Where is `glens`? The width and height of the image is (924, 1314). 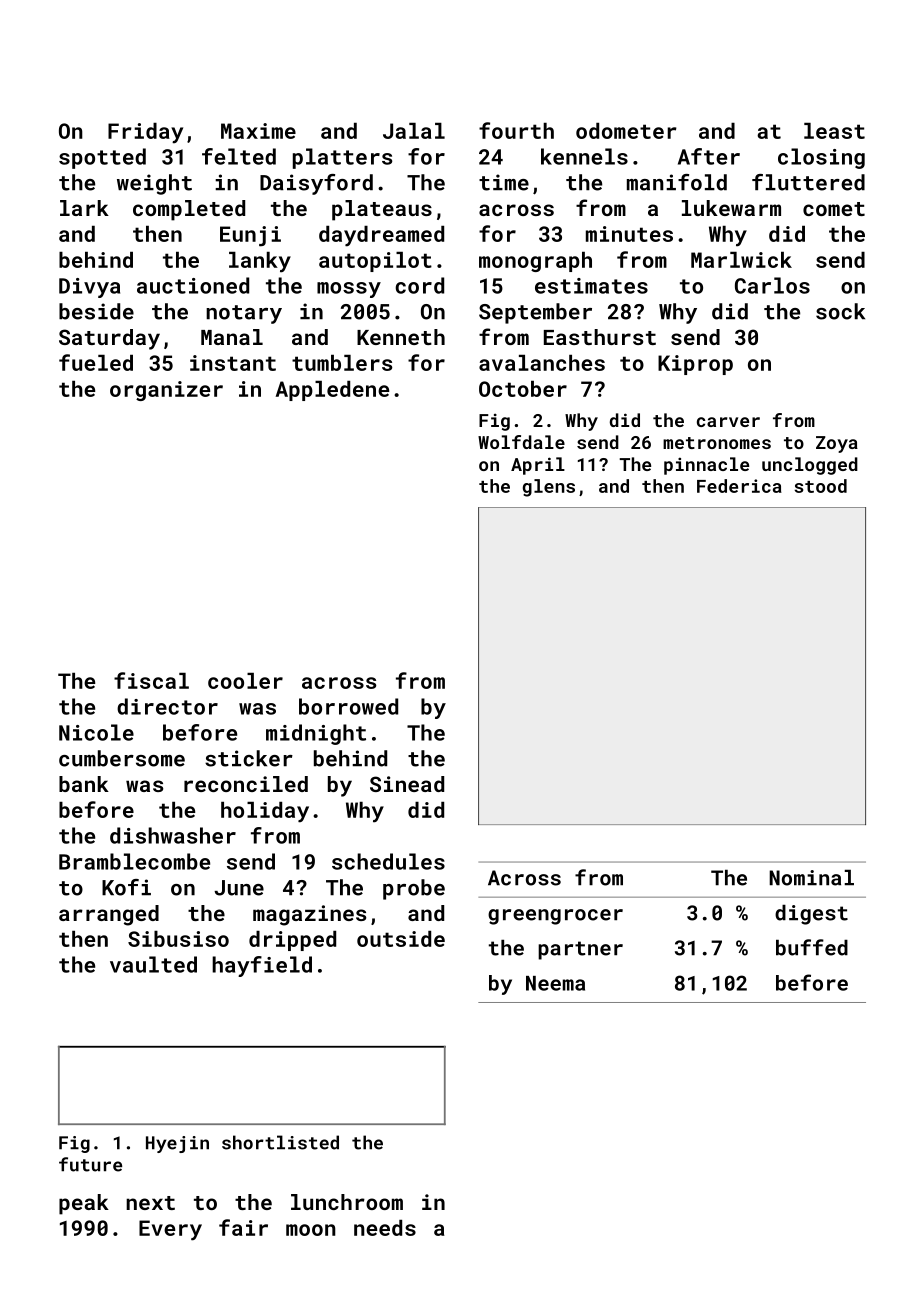 glens is located at coordinates (549, 488).
